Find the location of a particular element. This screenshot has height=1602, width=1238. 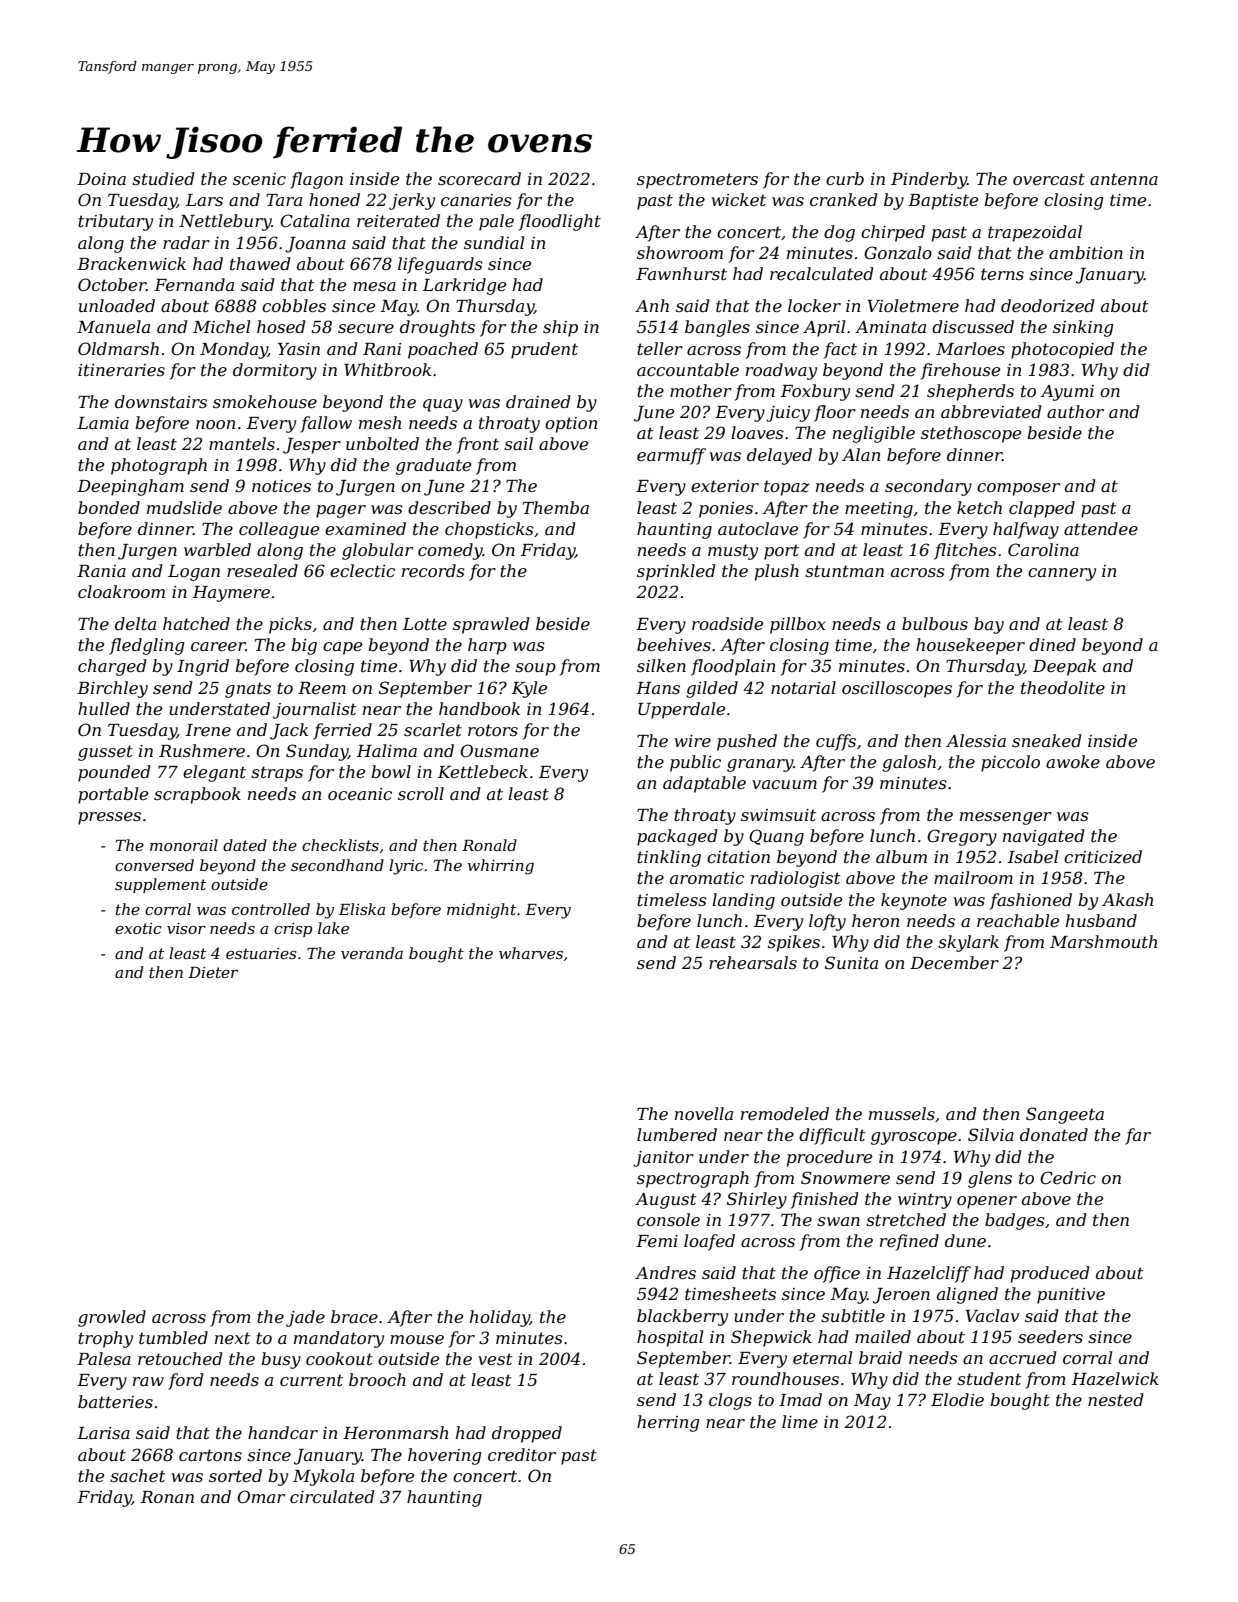

lumbered is located at coordinates (677, 1134).
